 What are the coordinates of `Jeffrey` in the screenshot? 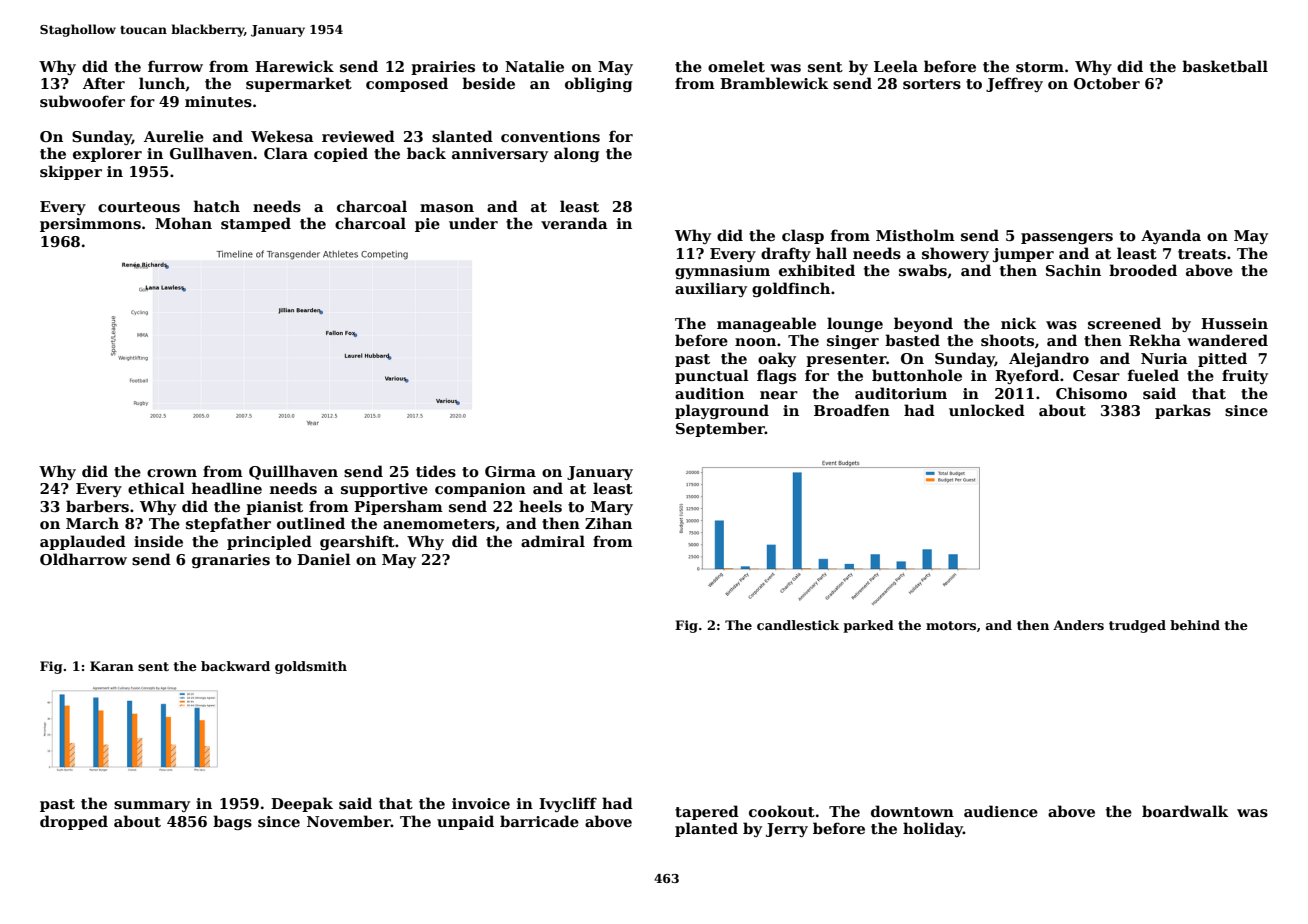 It's located at (1014, 84).
